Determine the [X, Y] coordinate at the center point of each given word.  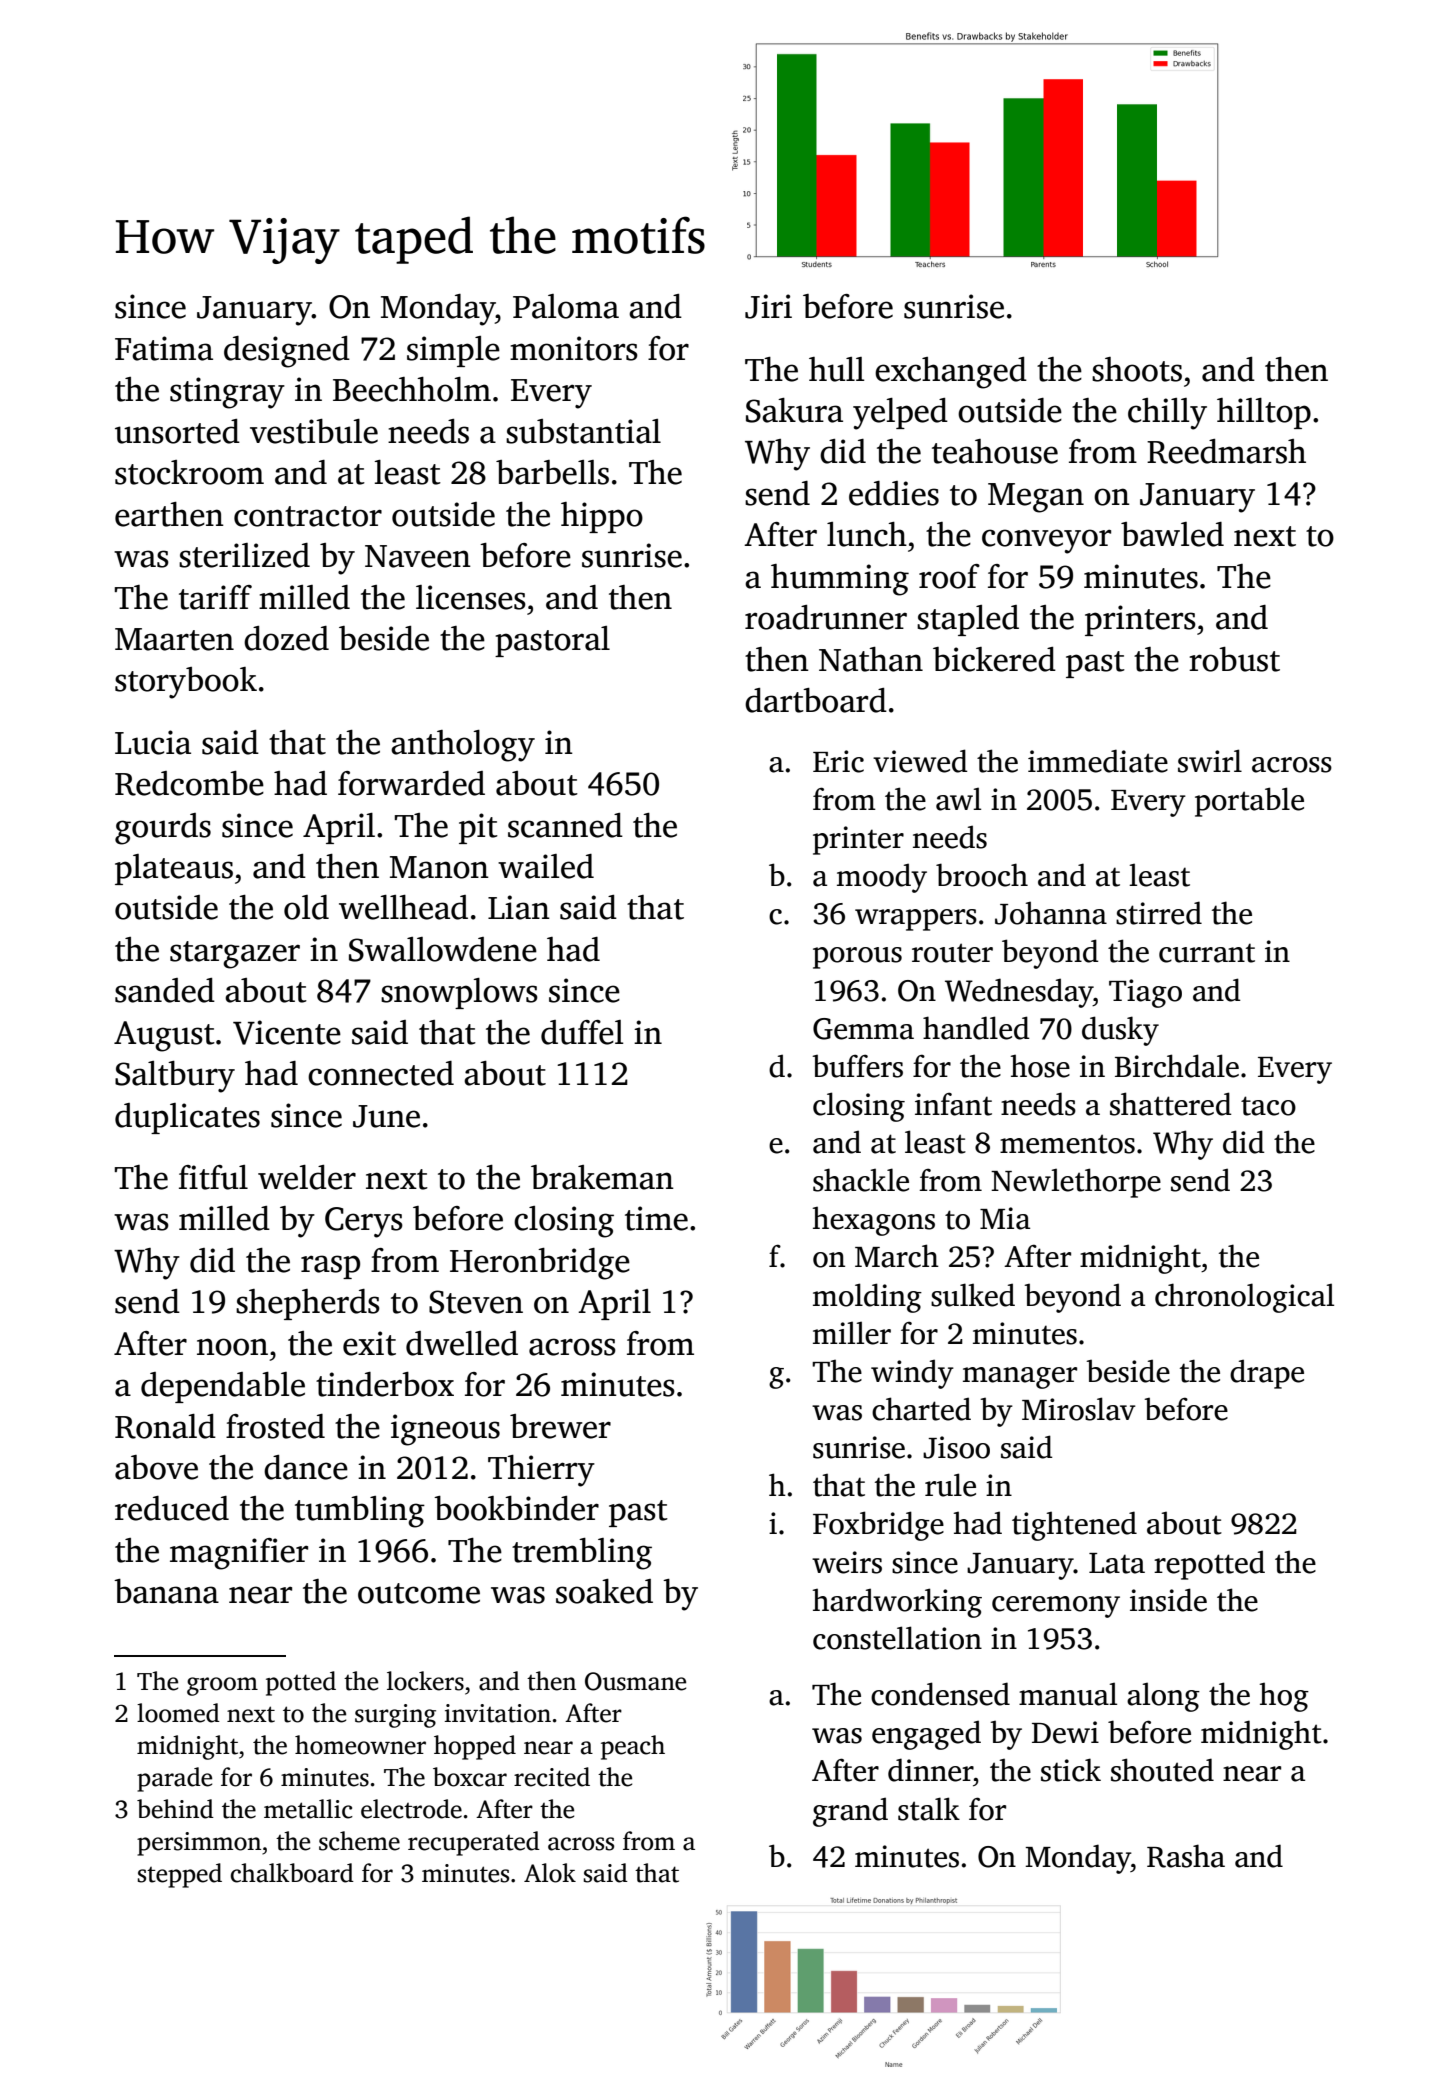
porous [857, 958]
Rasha [1186, 1856]
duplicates [187, 1118]
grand [850, 1812]
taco [1268, 1106]
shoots [1137, 369]
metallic [308, 1809]
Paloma [566, 306]
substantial [583, 431]
